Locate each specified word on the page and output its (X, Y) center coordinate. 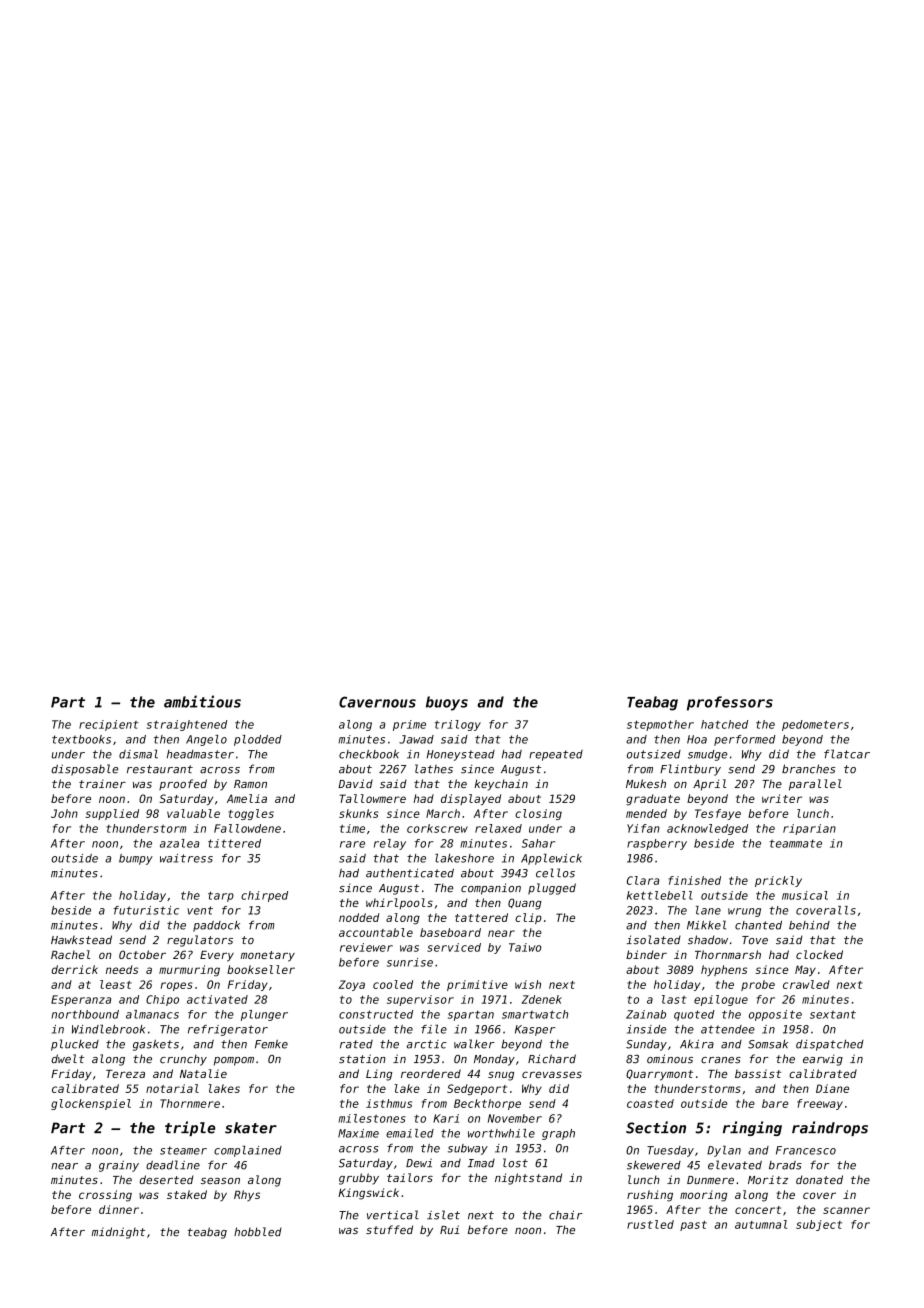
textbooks (81, 739)
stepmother (660, 725)
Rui (449, 1229)
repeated (556, 755)
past (693, 1226)
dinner (119, 1209)
